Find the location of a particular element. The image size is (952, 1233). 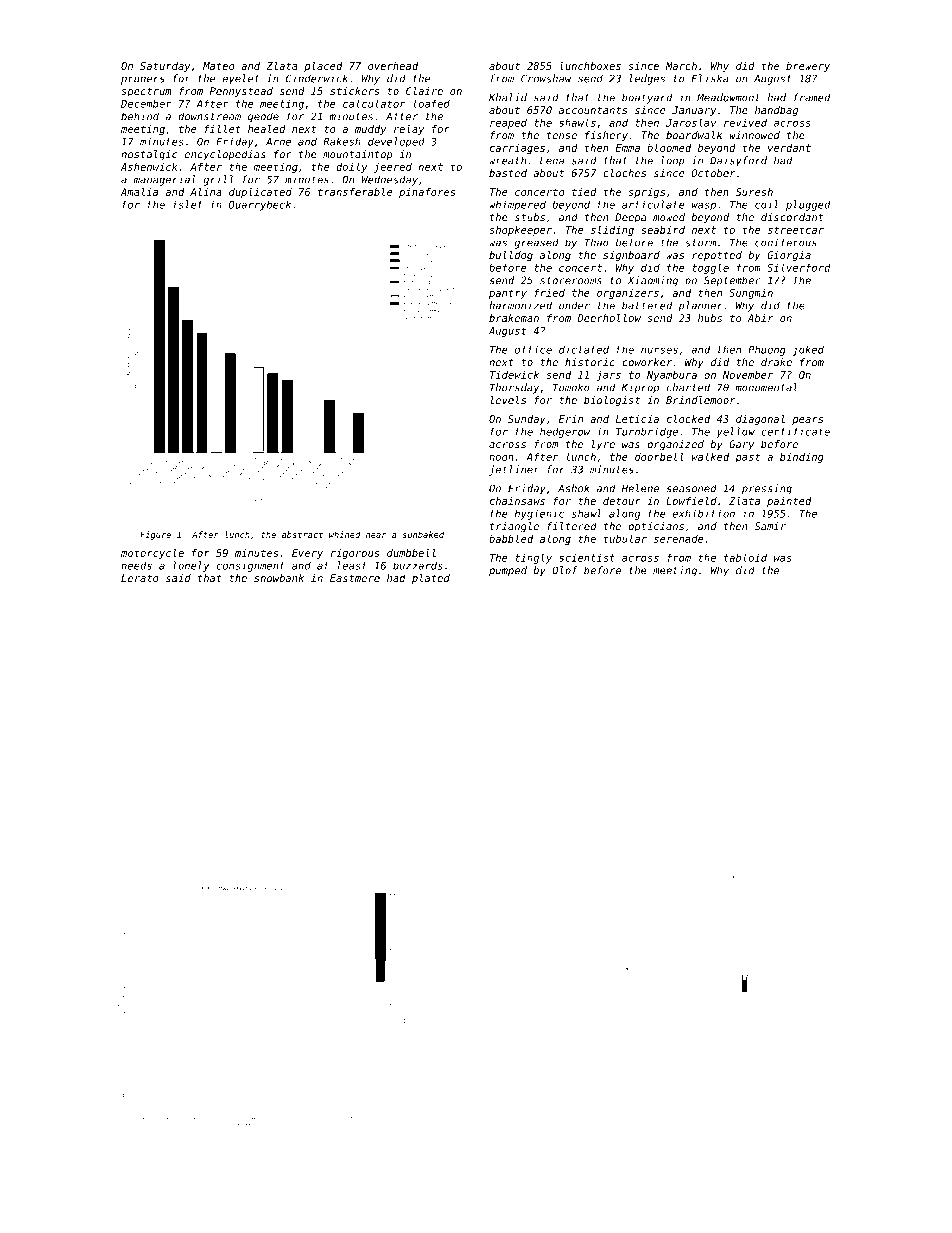

pantry is located at coordinates (508, 294).
